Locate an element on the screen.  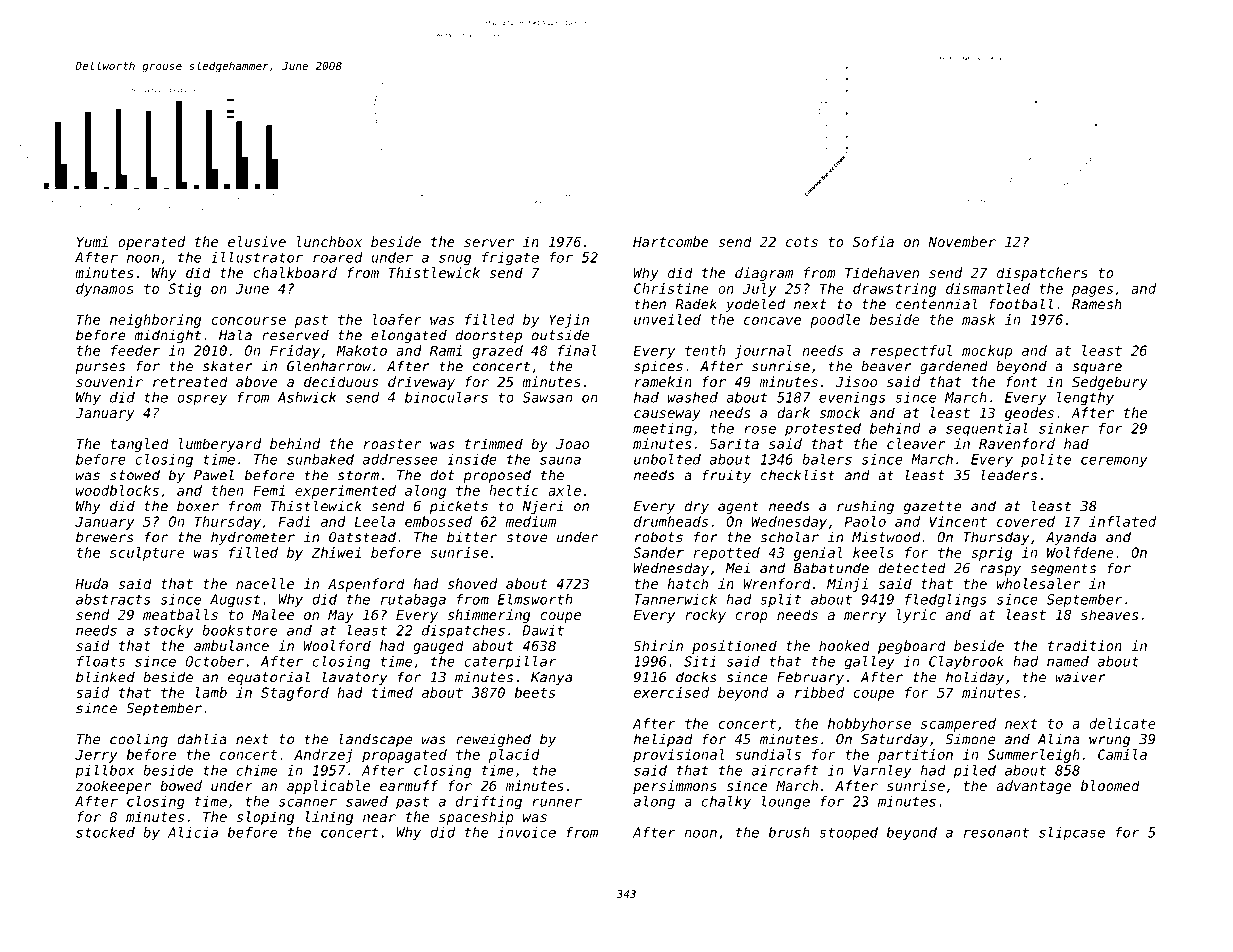
delicate is located at coordinates (1122, 723).
